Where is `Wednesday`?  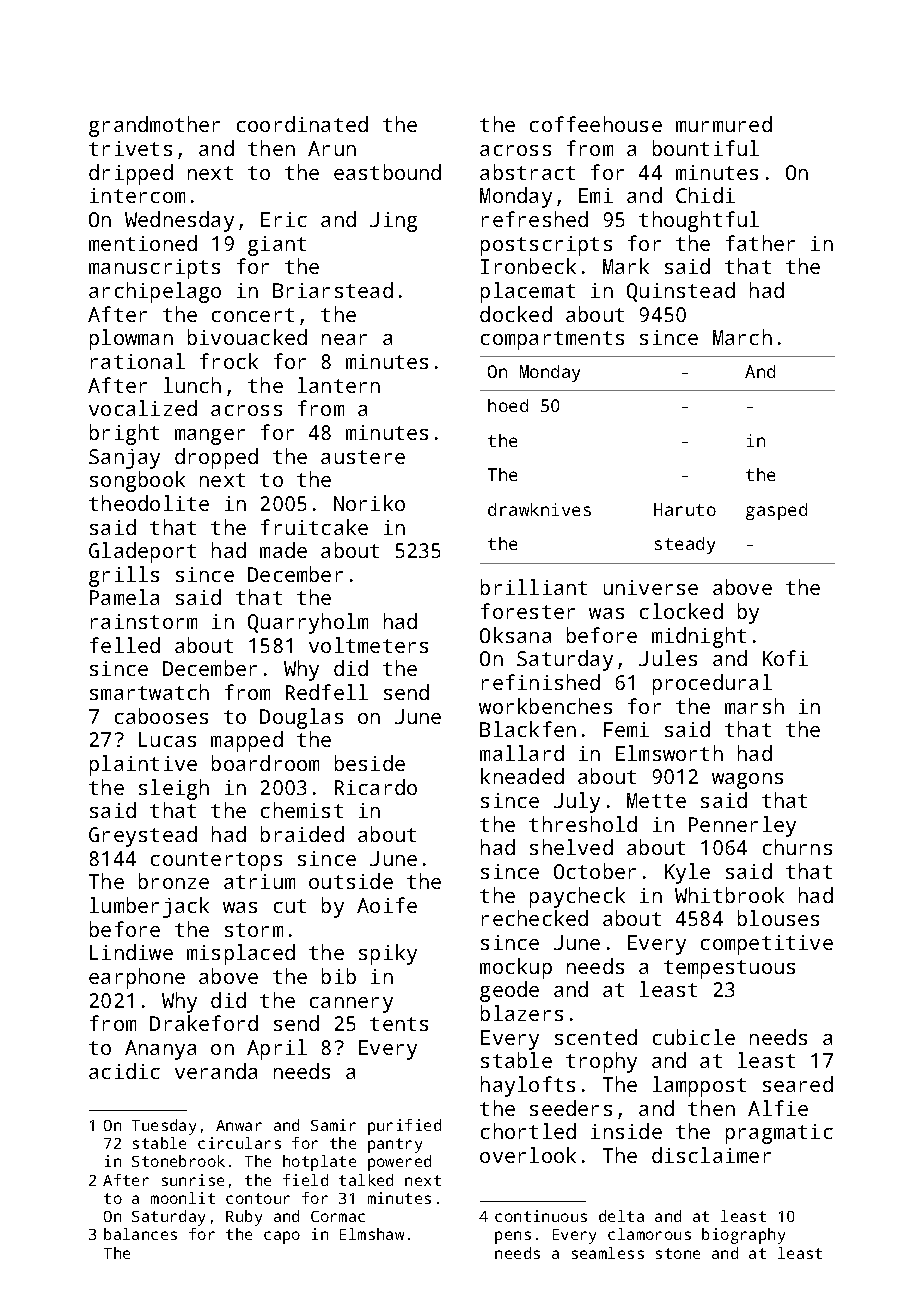 Wednesday is located at coordinates (179, 221).
